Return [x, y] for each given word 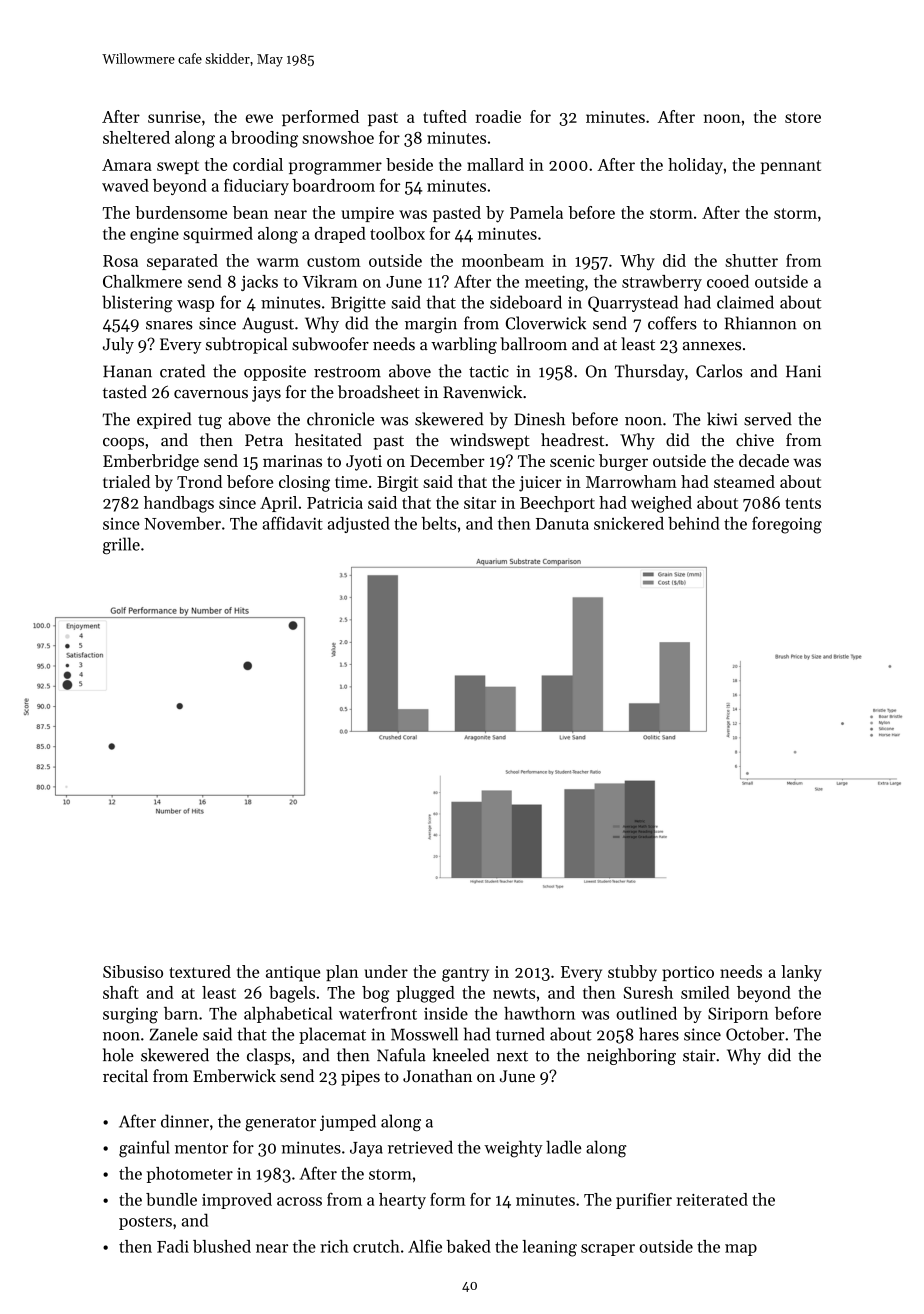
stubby [632, 973]
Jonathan [437, 1076]
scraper [608, 1250]
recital [125, 1076]
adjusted [359, 525]
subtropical [247, 345]
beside [409, 164]
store [803, 117]
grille [121, 546]
